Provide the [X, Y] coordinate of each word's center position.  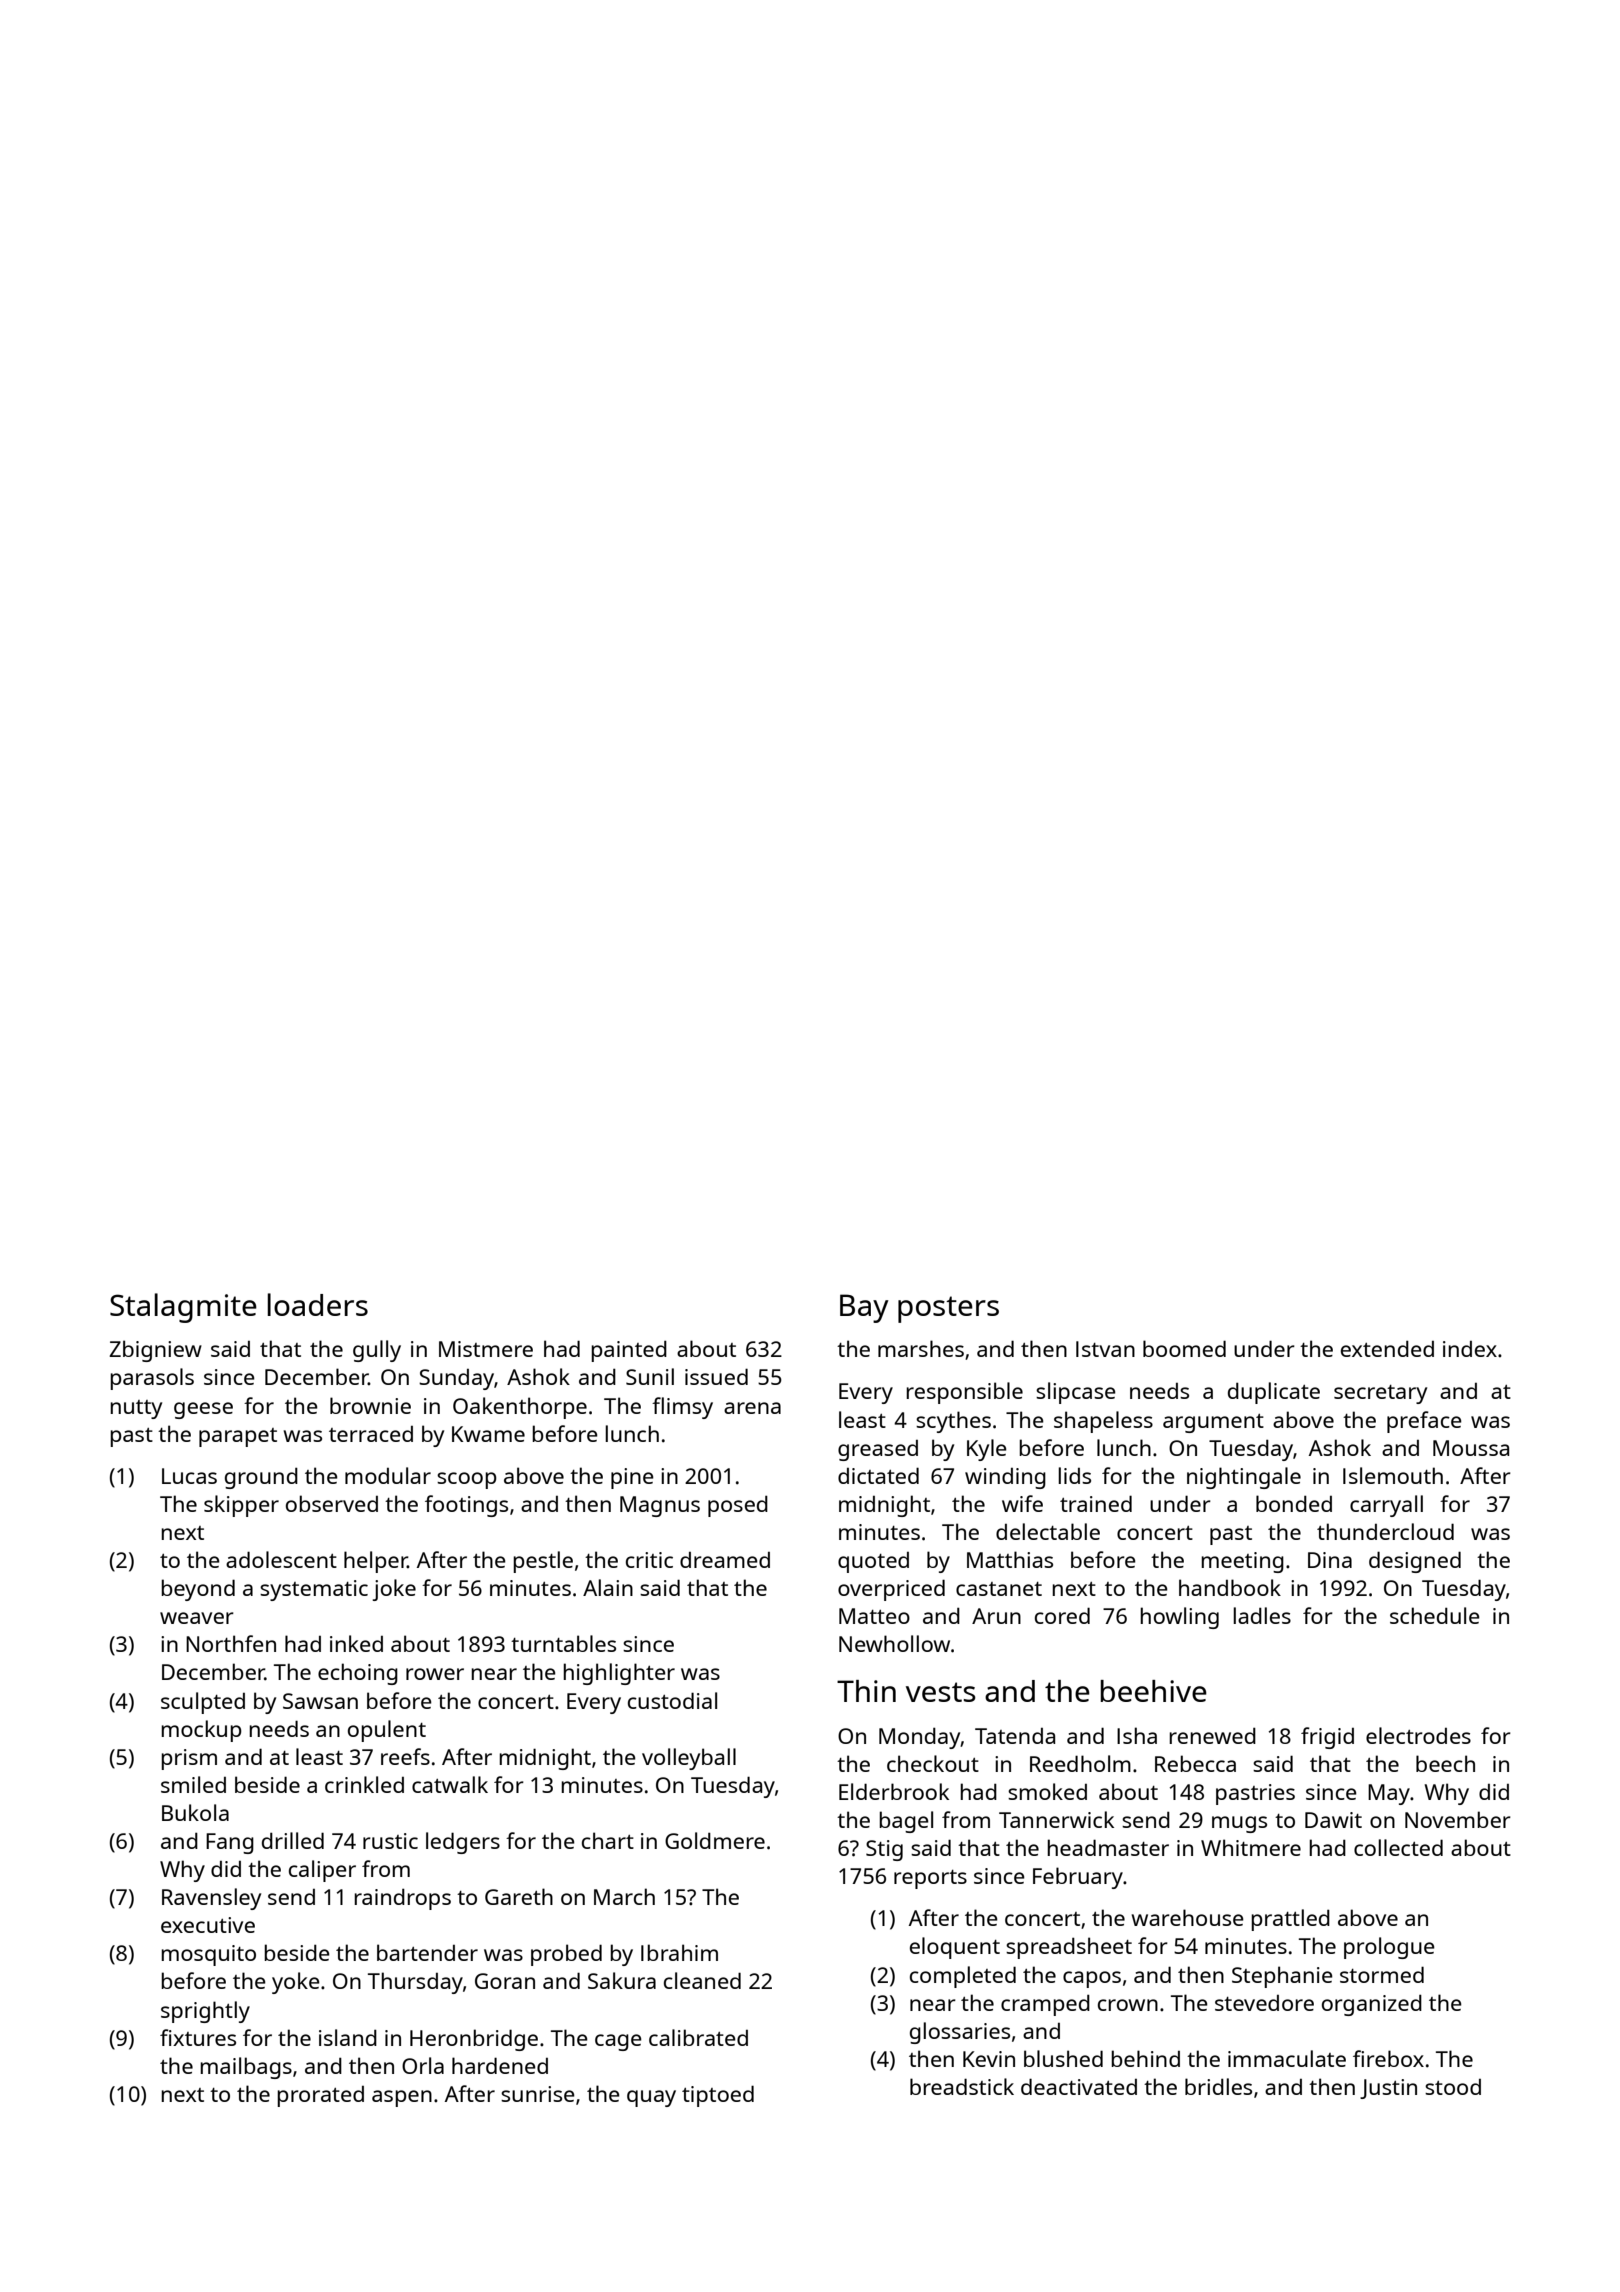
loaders [317, 1304]
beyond [198, 1590]
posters [948, 1309]
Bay [864, 1308]
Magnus [660, 1506]
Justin [1388, 2089]
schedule [1435, 1615]
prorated [320, 2096]
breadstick [962, 2086]
